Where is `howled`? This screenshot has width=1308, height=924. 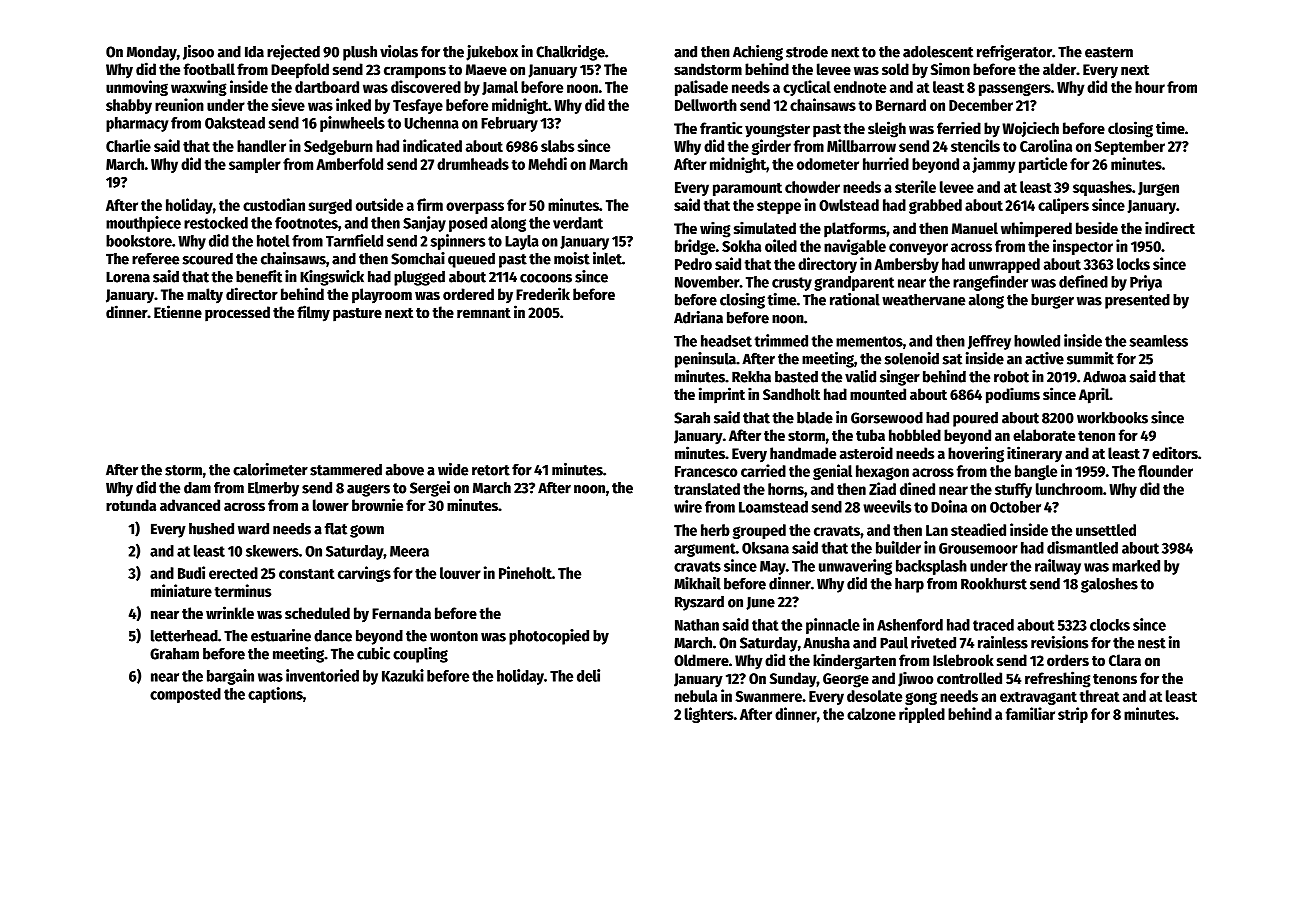
howled is located at coordinates (1037, 341).
